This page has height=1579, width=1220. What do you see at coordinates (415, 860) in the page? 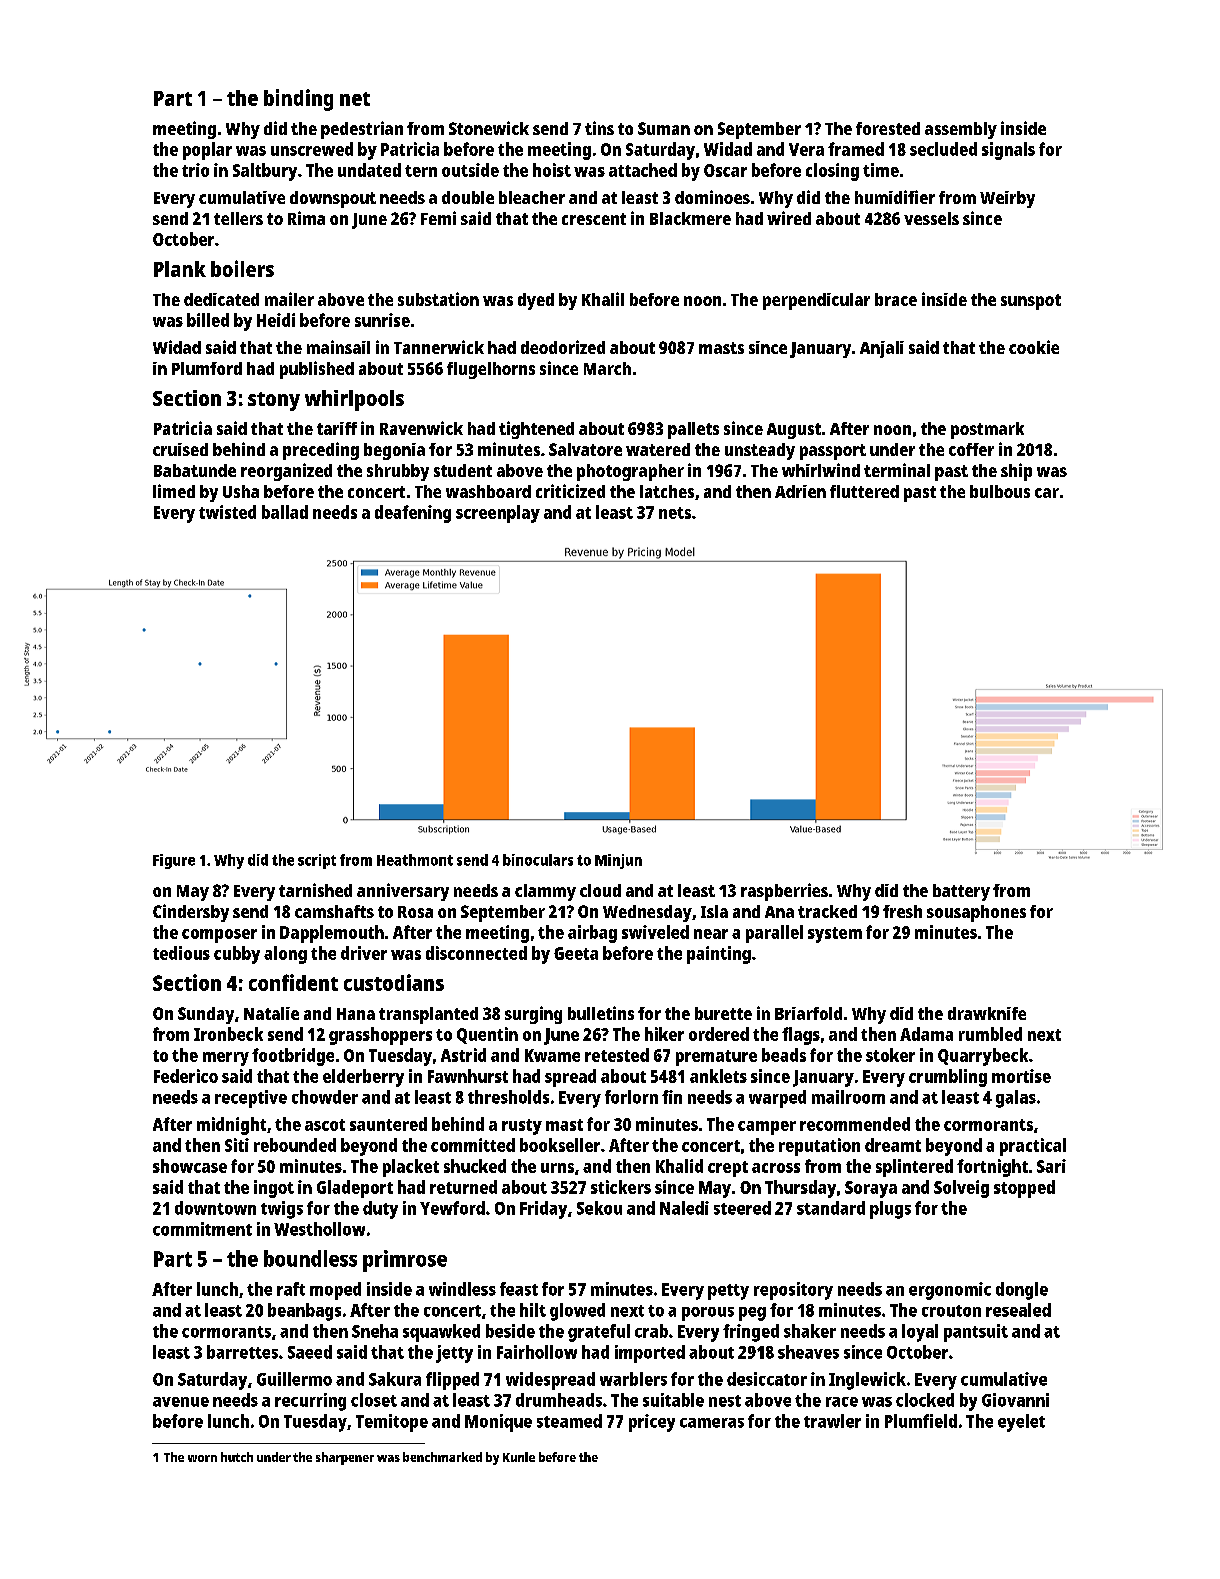
I see `Heathmont` at bounding box center [415, 860].
